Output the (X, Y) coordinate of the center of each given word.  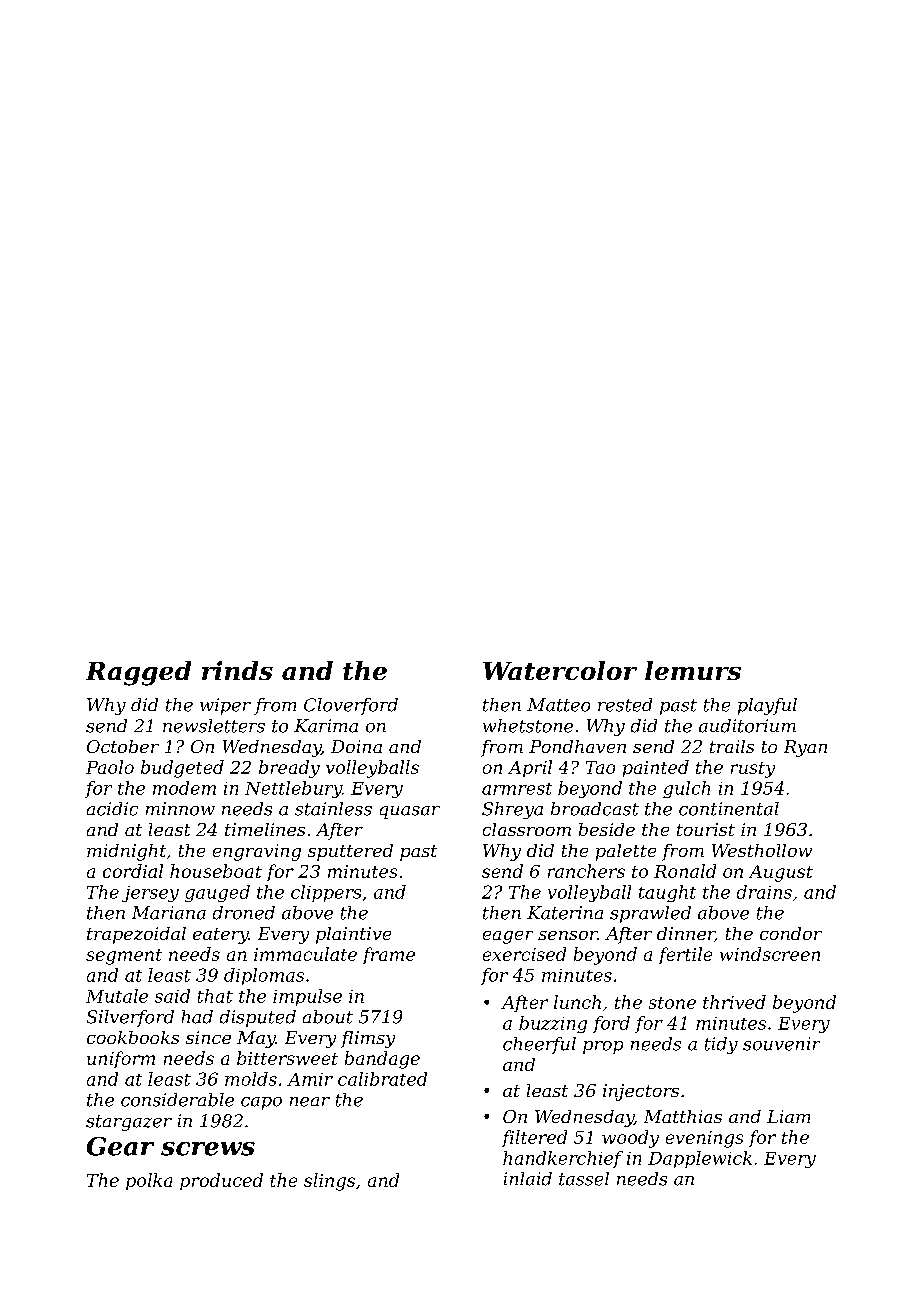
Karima (326, 726)
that (215, 996)
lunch (577, 1002)
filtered (534, 1138)
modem (184, 788)
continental (729, 809)
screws (208, 1149)
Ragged (138, 673)
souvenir (781, 1044)
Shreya (512, 810)
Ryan (805, 748)
